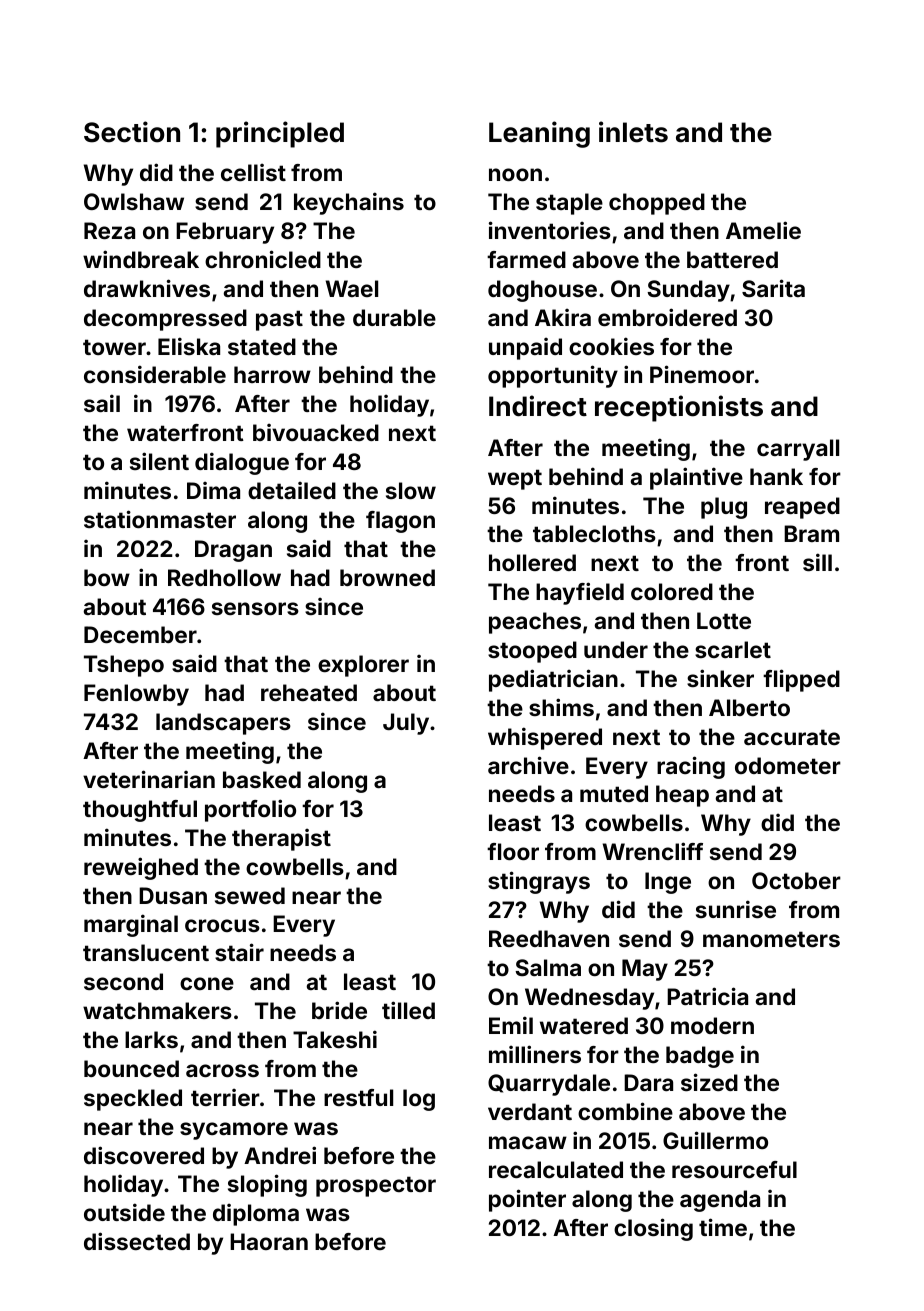 The width and height of the document is (924, 1311). Describe the element at coordinates (538, 406) in the document. I see `Indirect` at that location.
